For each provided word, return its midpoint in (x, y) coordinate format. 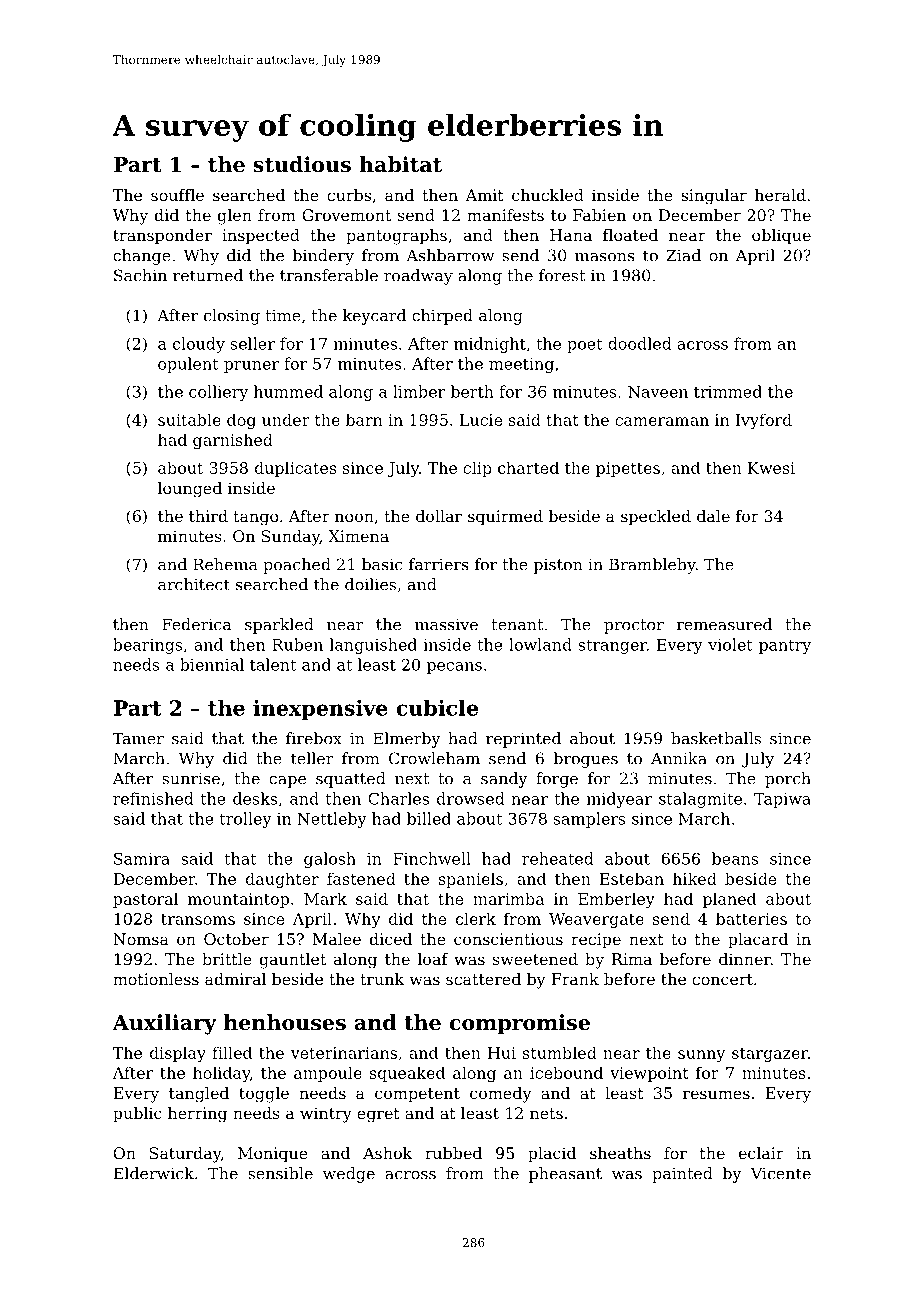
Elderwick (154, 1173)
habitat (400, 164)
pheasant (565, 1175)
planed (729, 900)
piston (558, 566)
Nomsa (141, 939)
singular (714, 197)
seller (253, 343)
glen (235, 217)
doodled (639, 343)
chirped (442, 317)
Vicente (781, 1173)
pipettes (628, 469)
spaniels (471, 880)
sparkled (279, 626)
